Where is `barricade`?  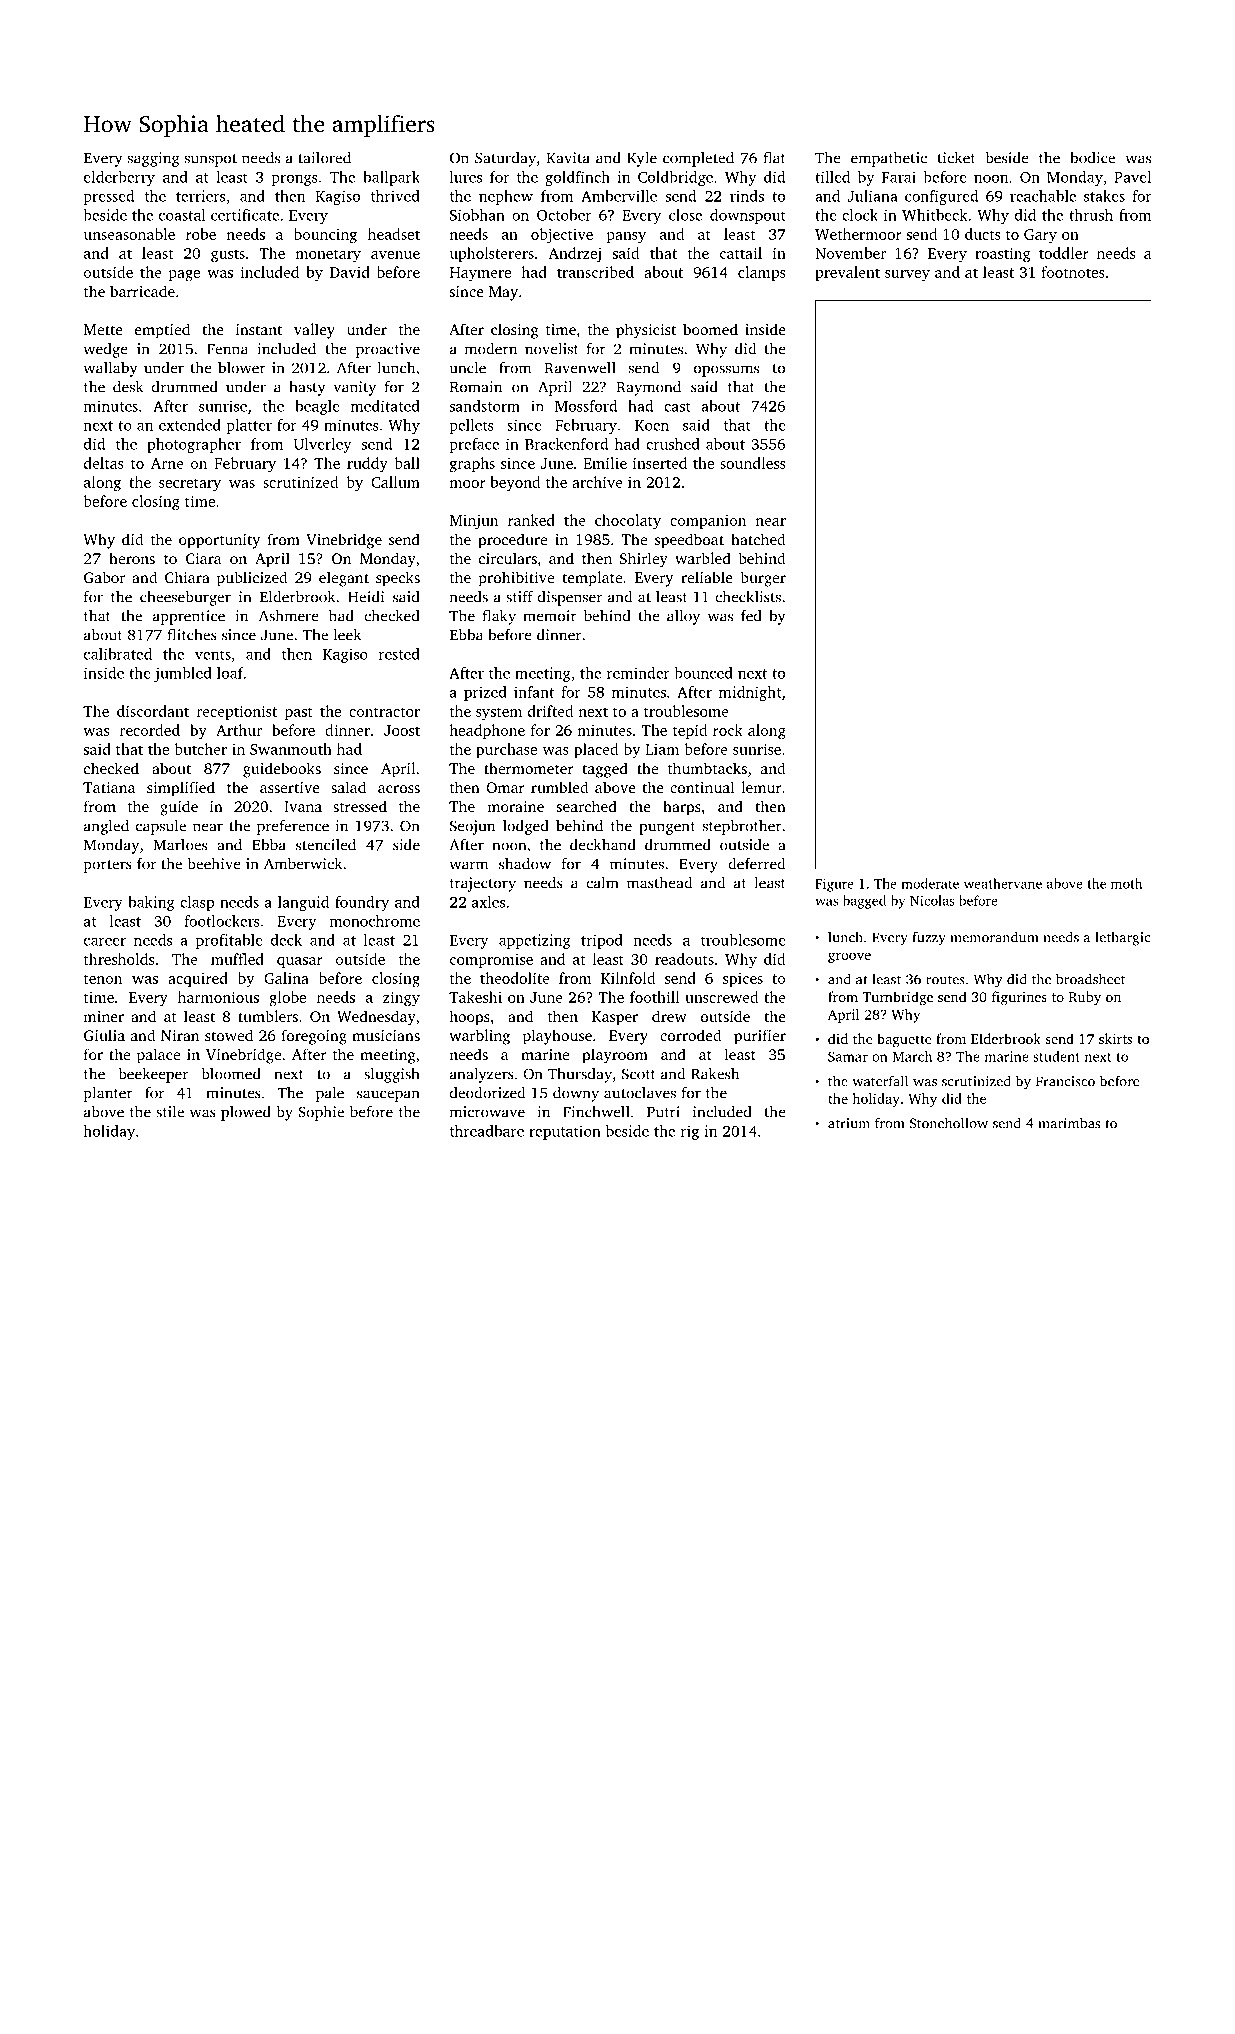
barricade is located at coordinates (142, 291).
